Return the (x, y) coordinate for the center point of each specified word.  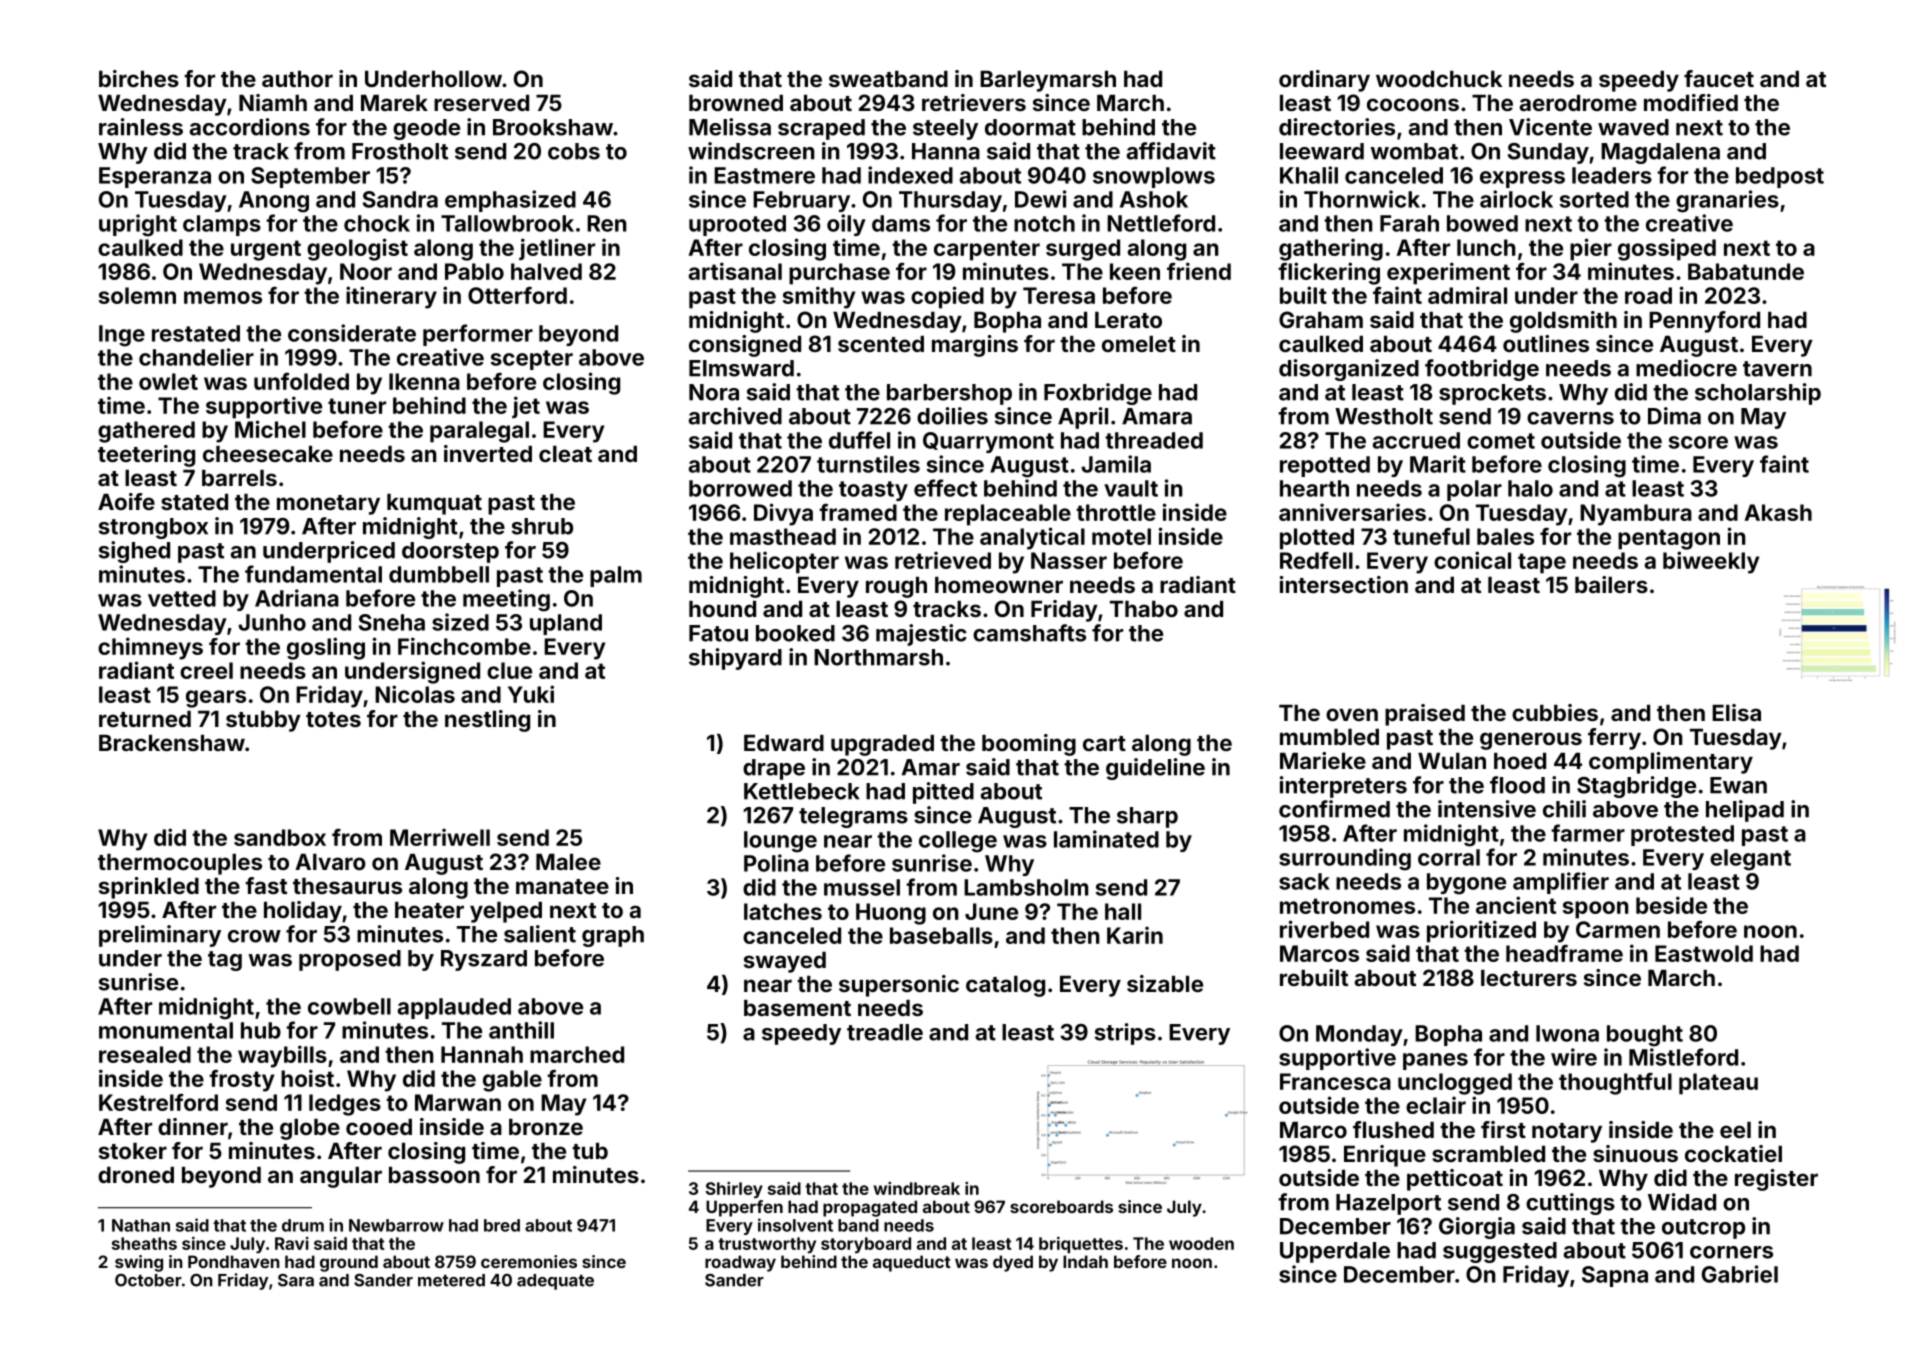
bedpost (1780, 177)
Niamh (273, 102)
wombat (1414, 151)
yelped (506, 912)
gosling (326, 648)
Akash (1778, 512)
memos (223, 297)
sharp (1147, 817)
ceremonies (529, 1261)
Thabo (1144, 609)
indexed (910, 175)
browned (736, 103)
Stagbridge (1636, 787)
